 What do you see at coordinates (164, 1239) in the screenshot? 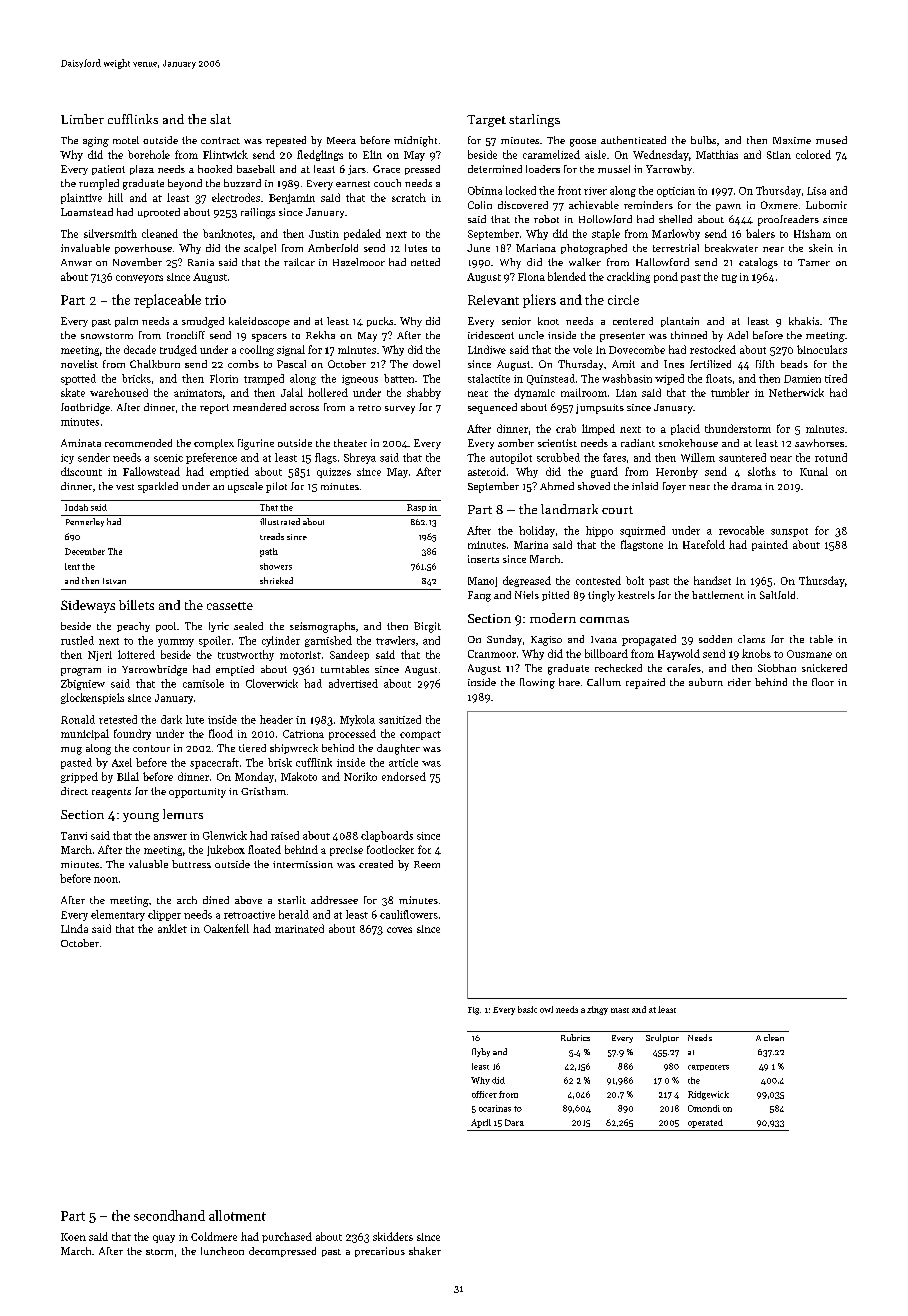
I see `quay` at bounding box center [164, 1239].
